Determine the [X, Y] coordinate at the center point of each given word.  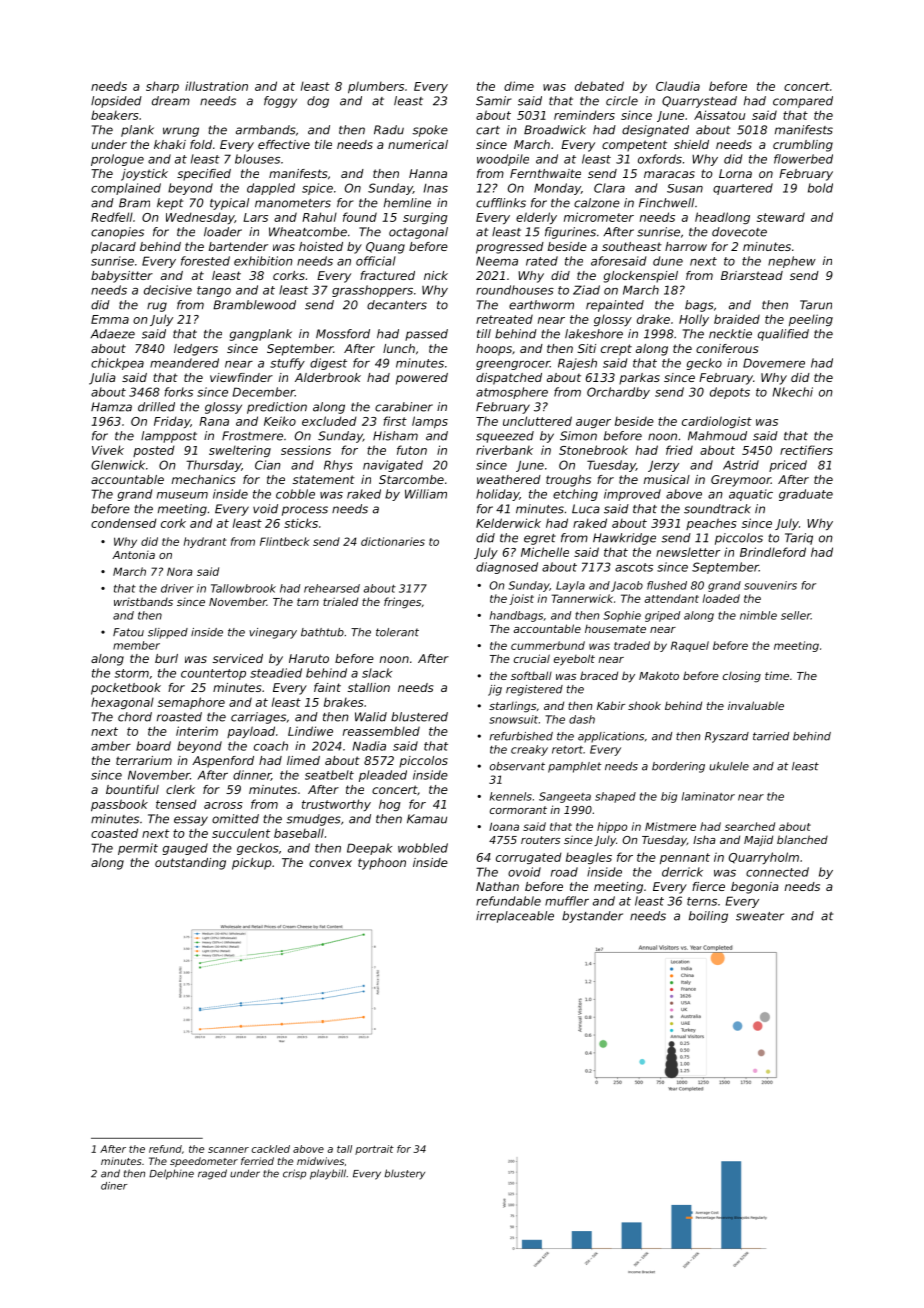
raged [212, 1174]
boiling [708, 917]
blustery [405, 1174]
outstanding [190, 864]
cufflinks [501, 203]
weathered [509, 479]
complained [126, 189]
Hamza [111, 407]
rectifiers [806, 450]
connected [777, 872]
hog [390, 805]
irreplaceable [515, 917]
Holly [694, 320]
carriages [258, 718]
